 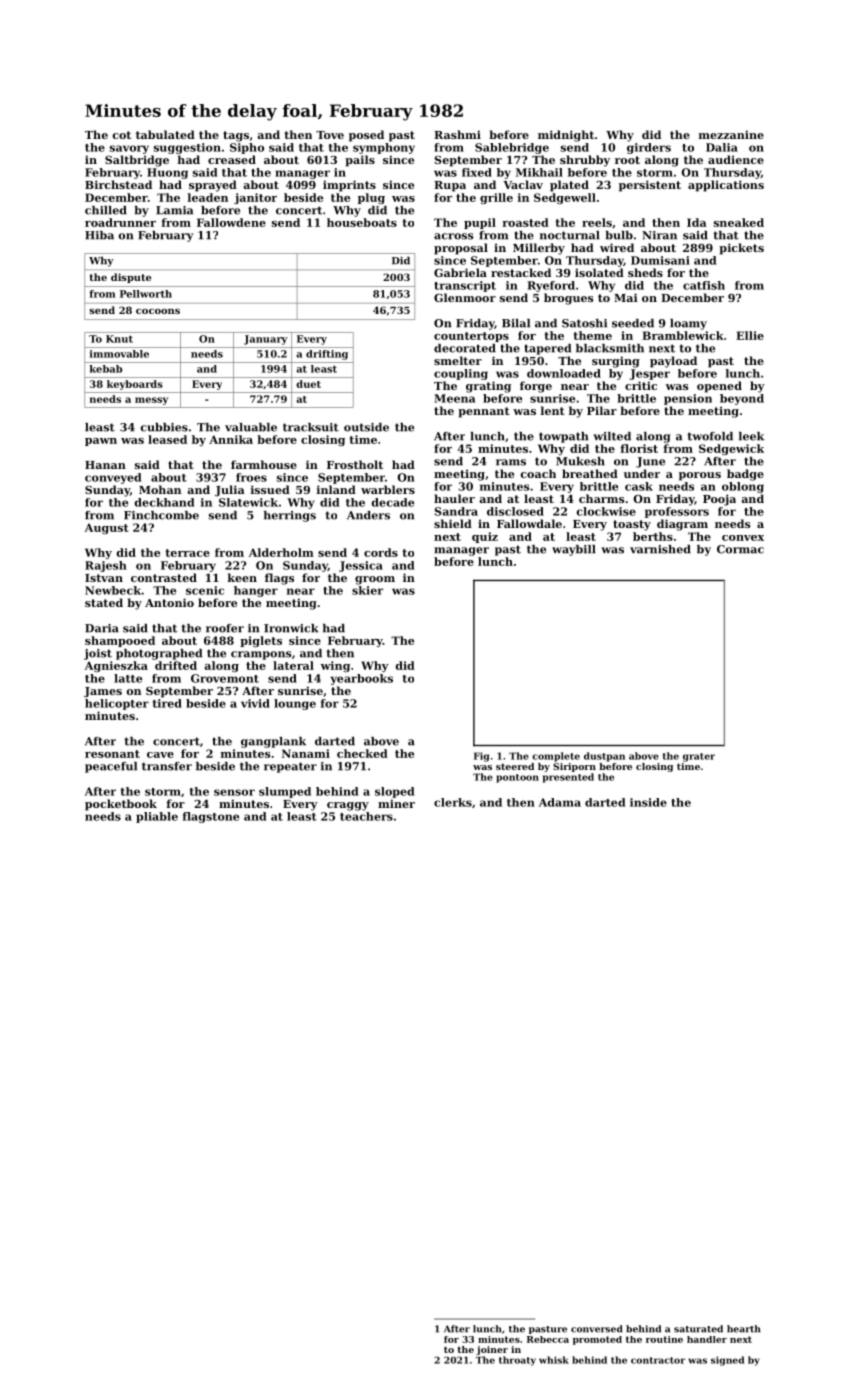 I want to click on James, so click(x=103, y=692).
